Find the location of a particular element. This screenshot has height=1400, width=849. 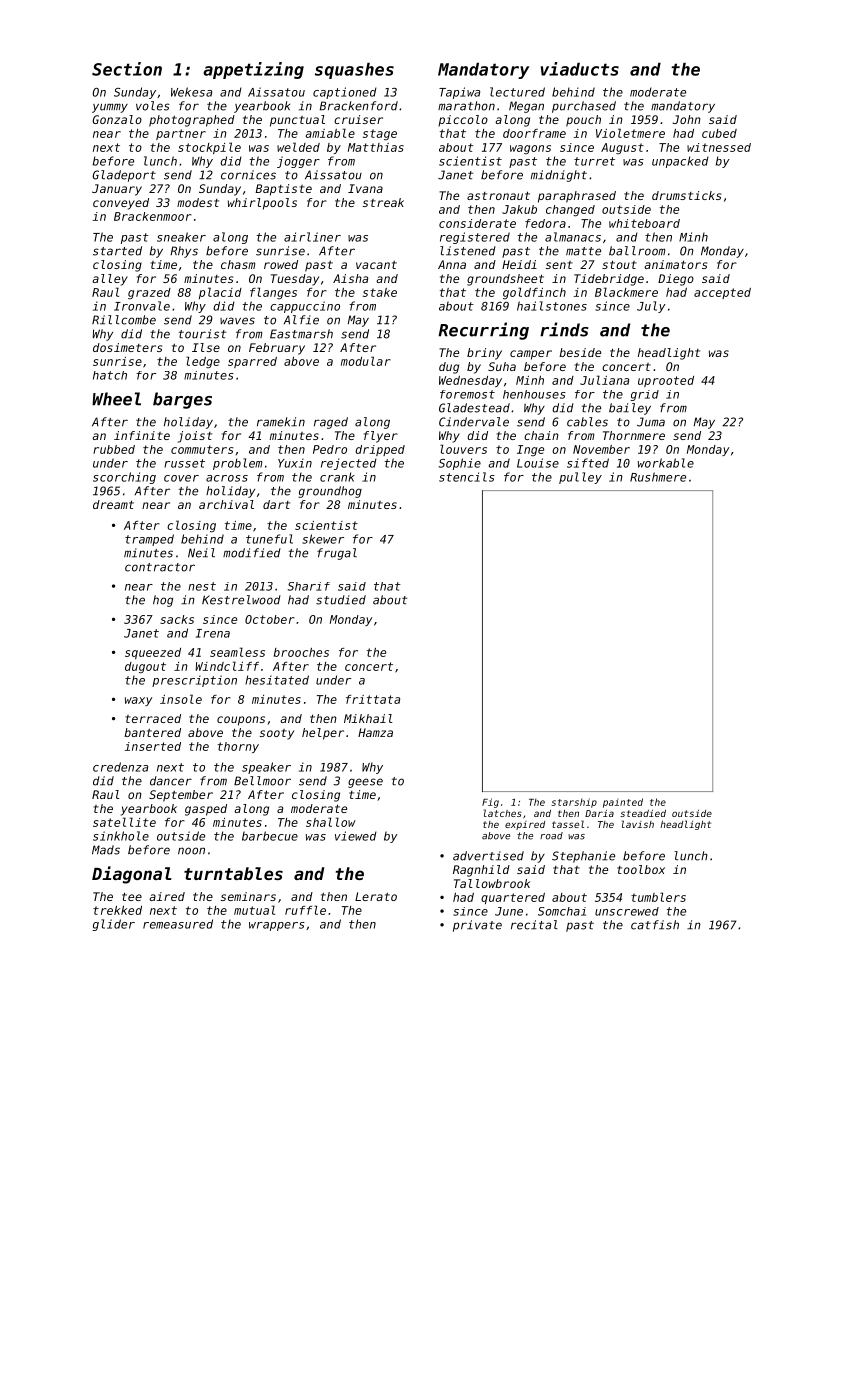

appetizing is located at coordinates (253, 70).
